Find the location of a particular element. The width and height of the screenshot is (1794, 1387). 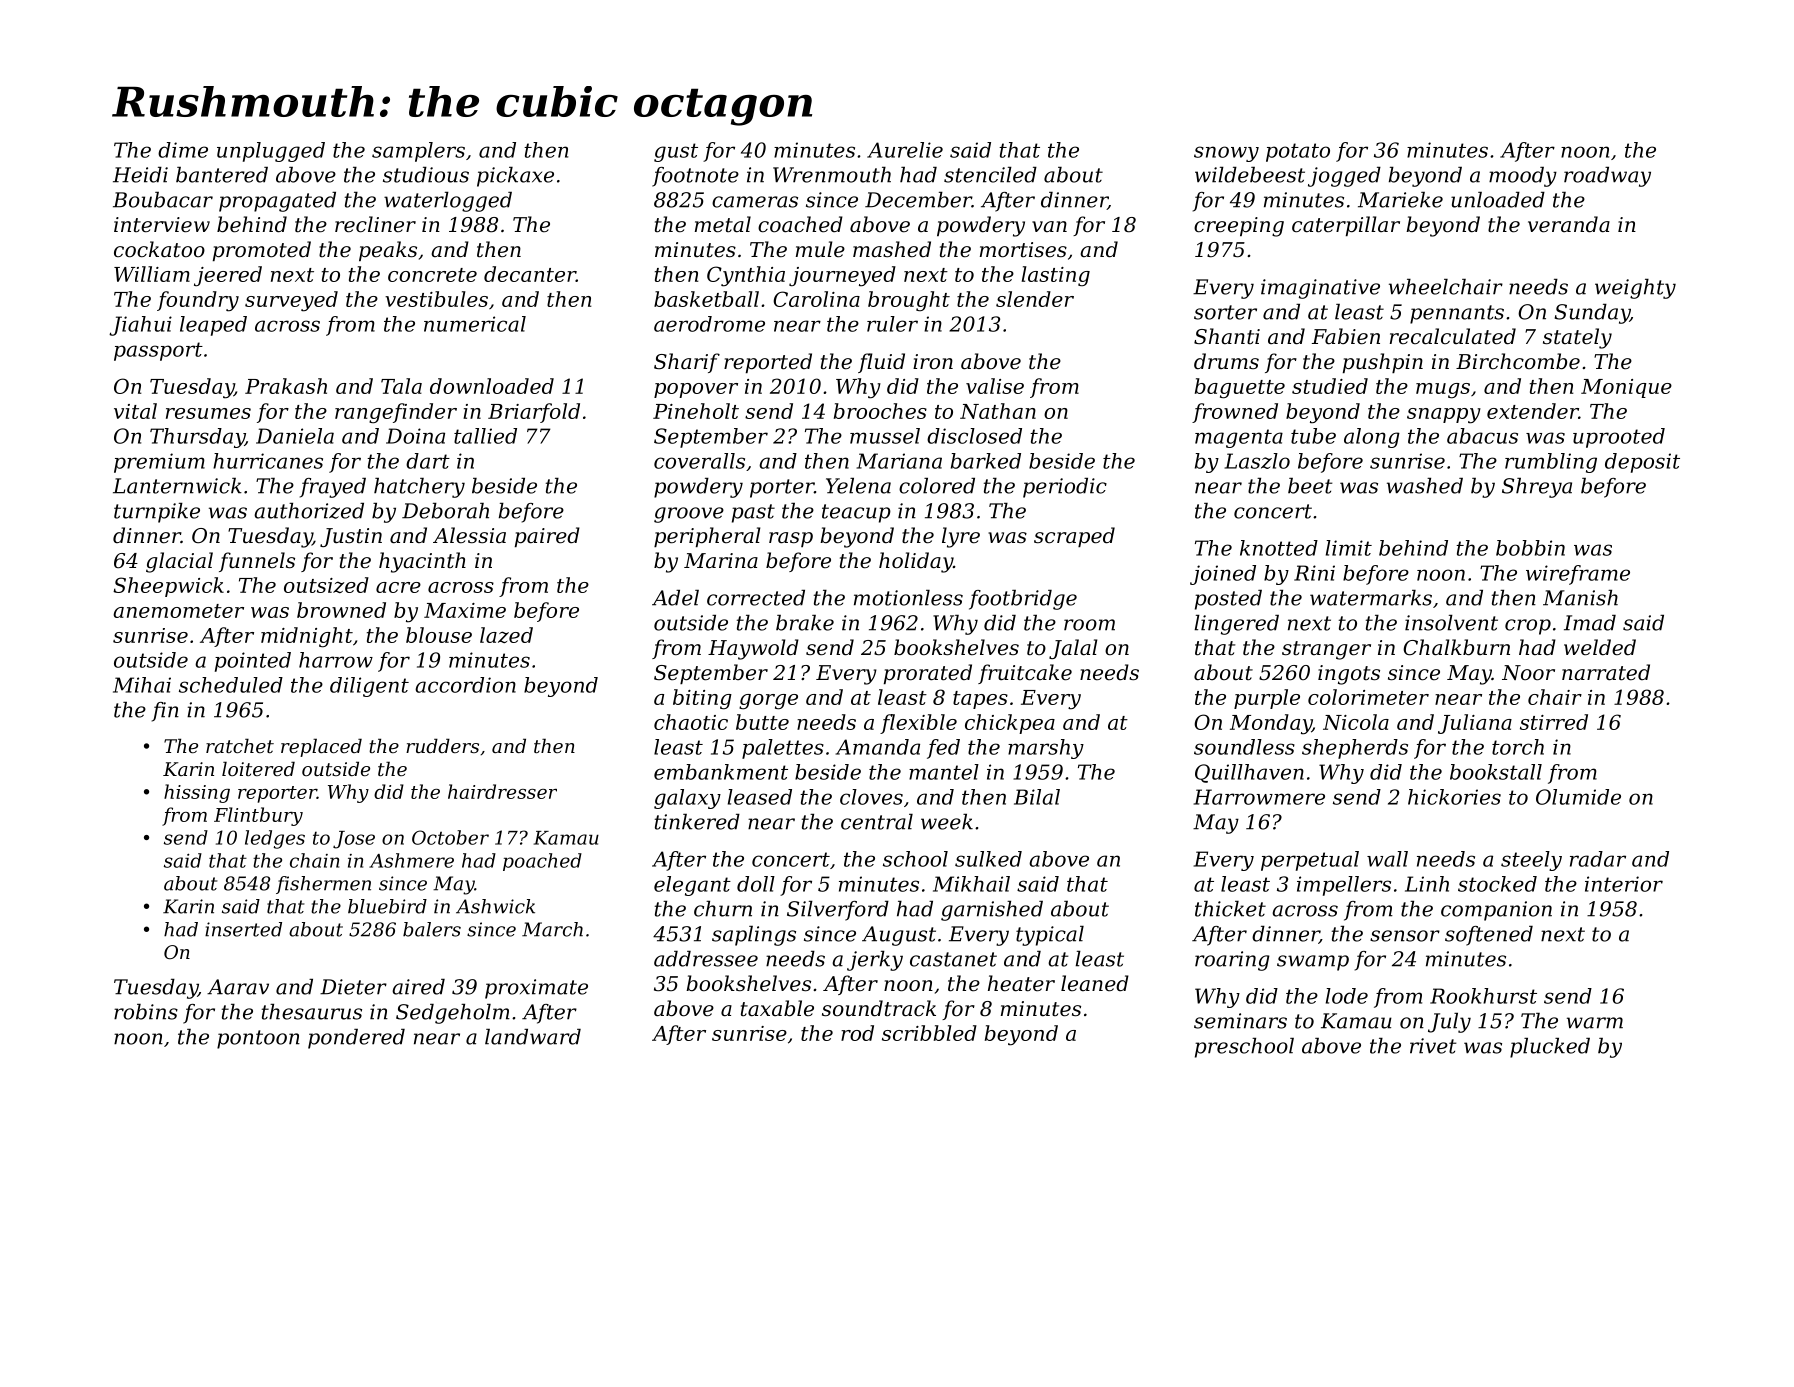

dime is located at coordinates (183, 150).
